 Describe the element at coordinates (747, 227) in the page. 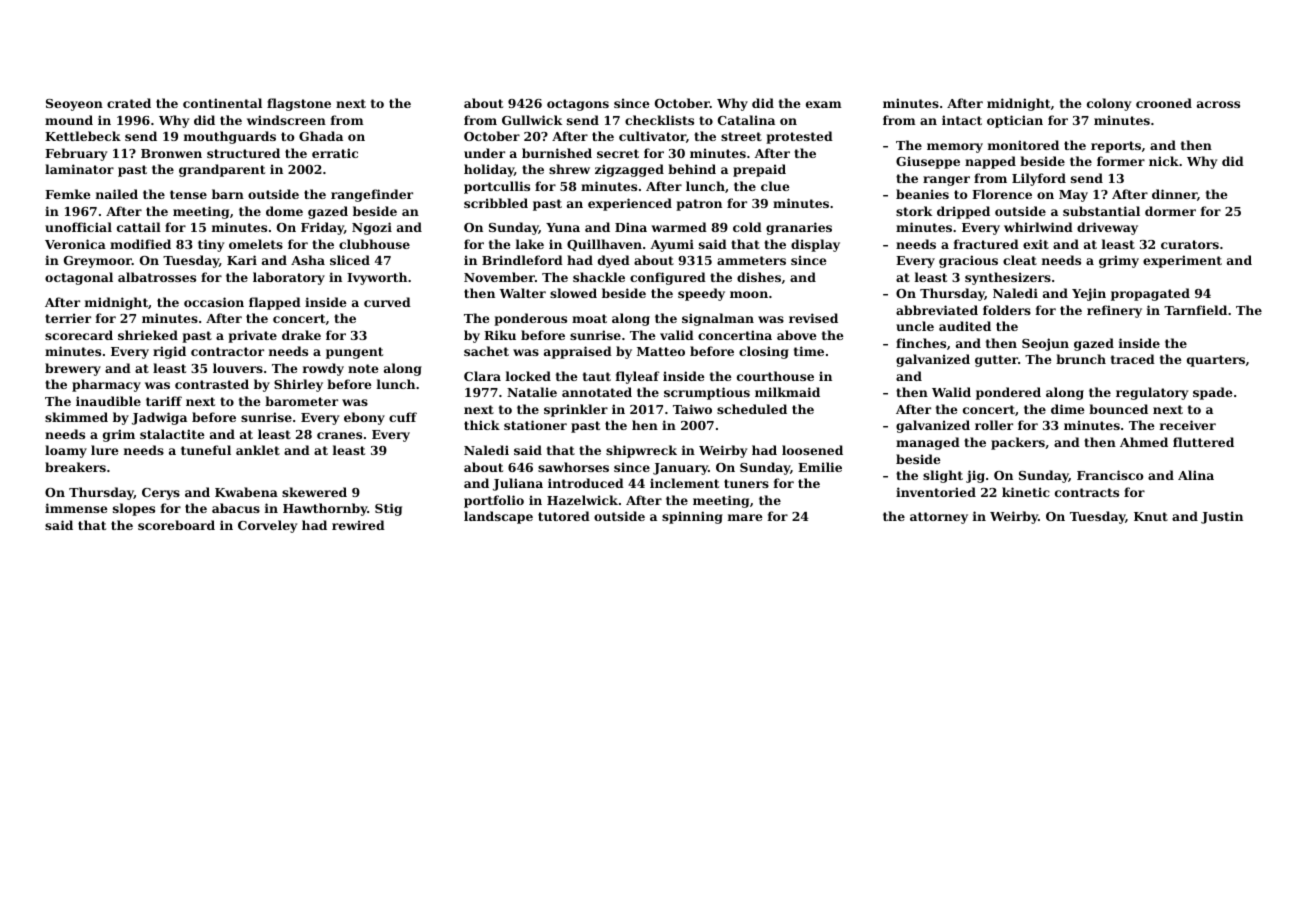

I see `cold` at that location.
